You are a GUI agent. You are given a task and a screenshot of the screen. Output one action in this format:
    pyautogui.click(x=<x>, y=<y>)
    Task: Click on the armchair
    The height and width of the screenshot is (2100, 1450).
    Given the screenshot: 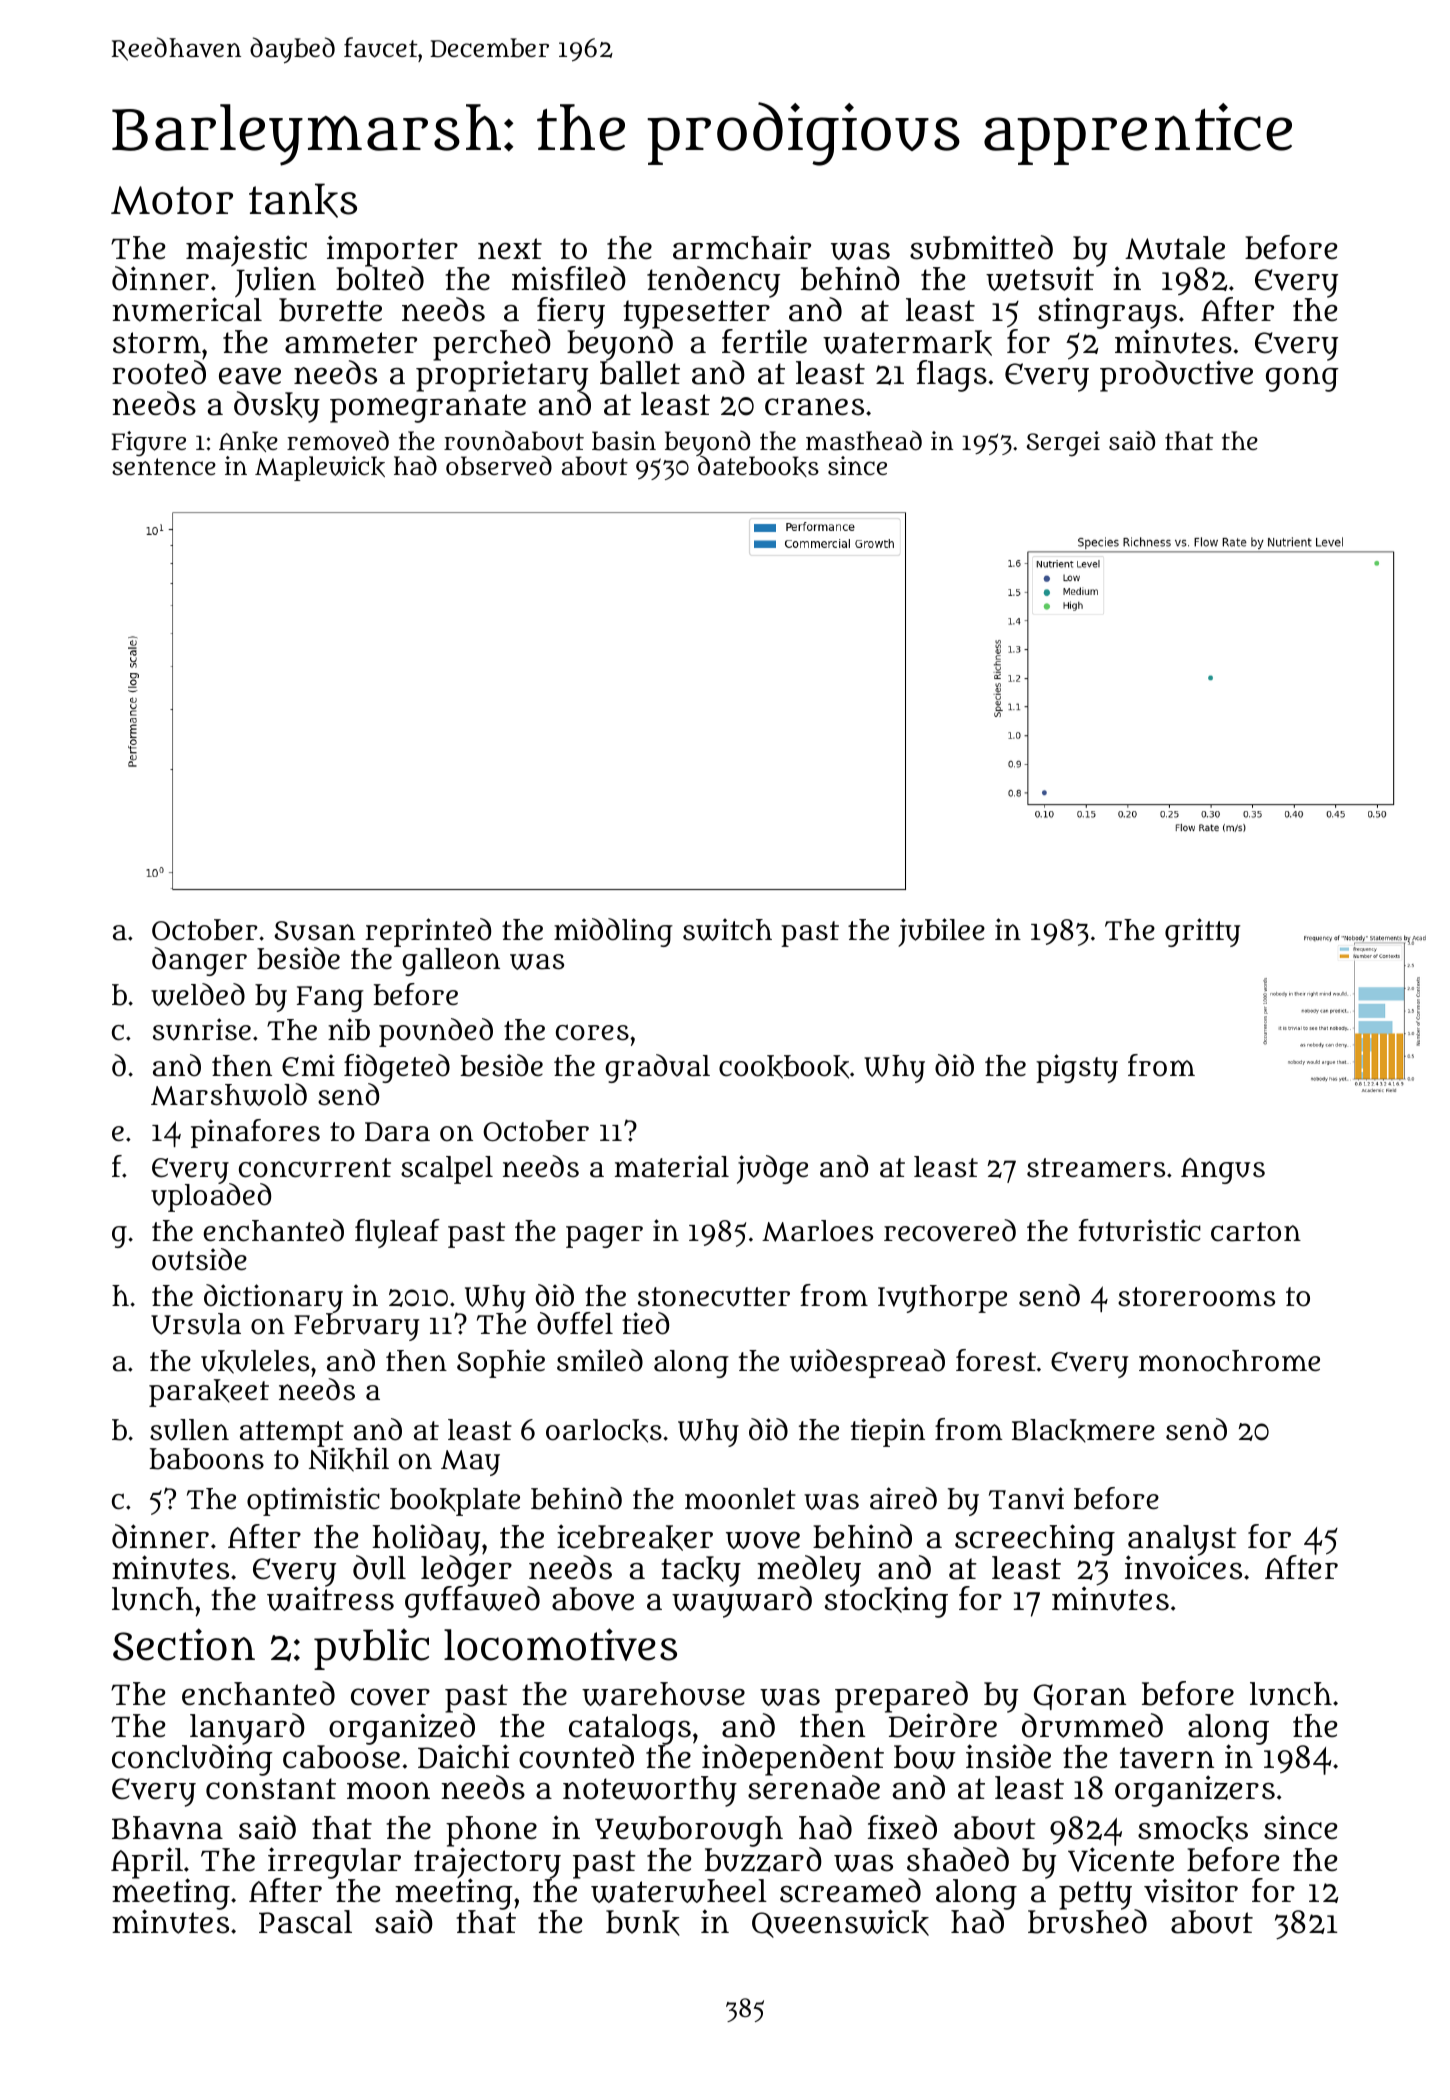 What is the action you would take?
    pyautogui.click(x=742, y=247)
